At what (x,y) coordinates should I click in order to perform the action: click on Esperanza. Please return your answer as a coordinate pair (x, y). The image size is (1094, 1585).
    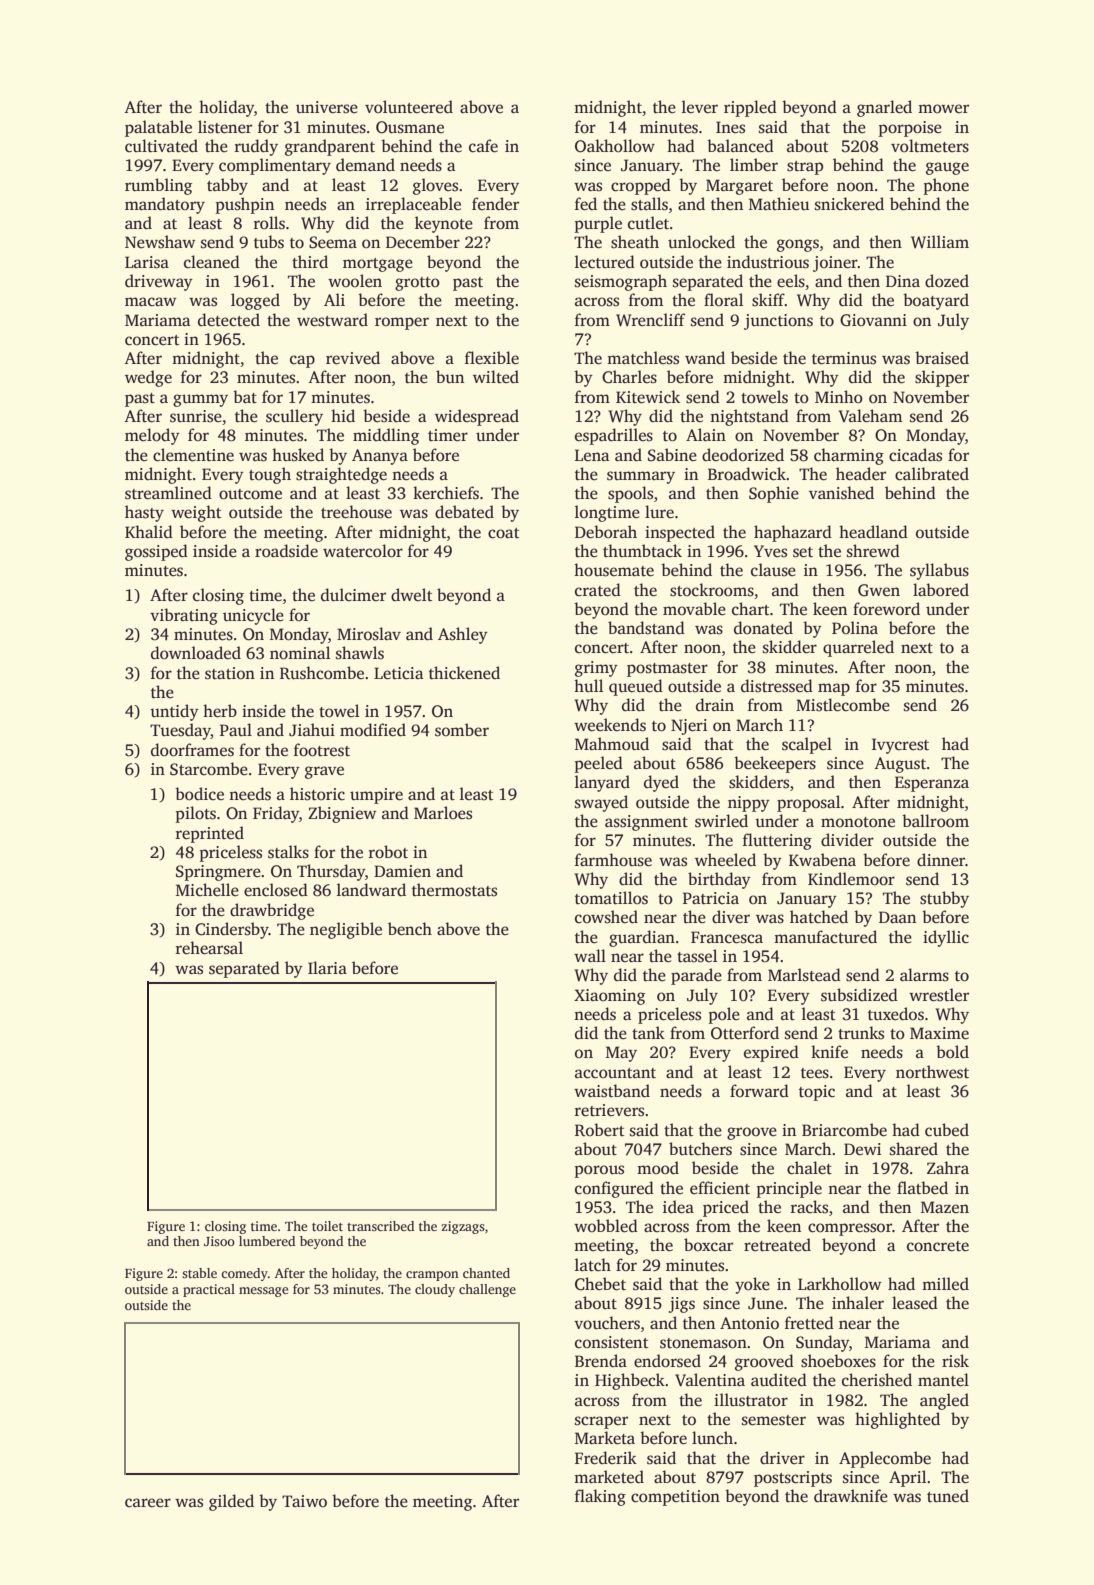
    Looking at the image, I should click on (932, 784).
